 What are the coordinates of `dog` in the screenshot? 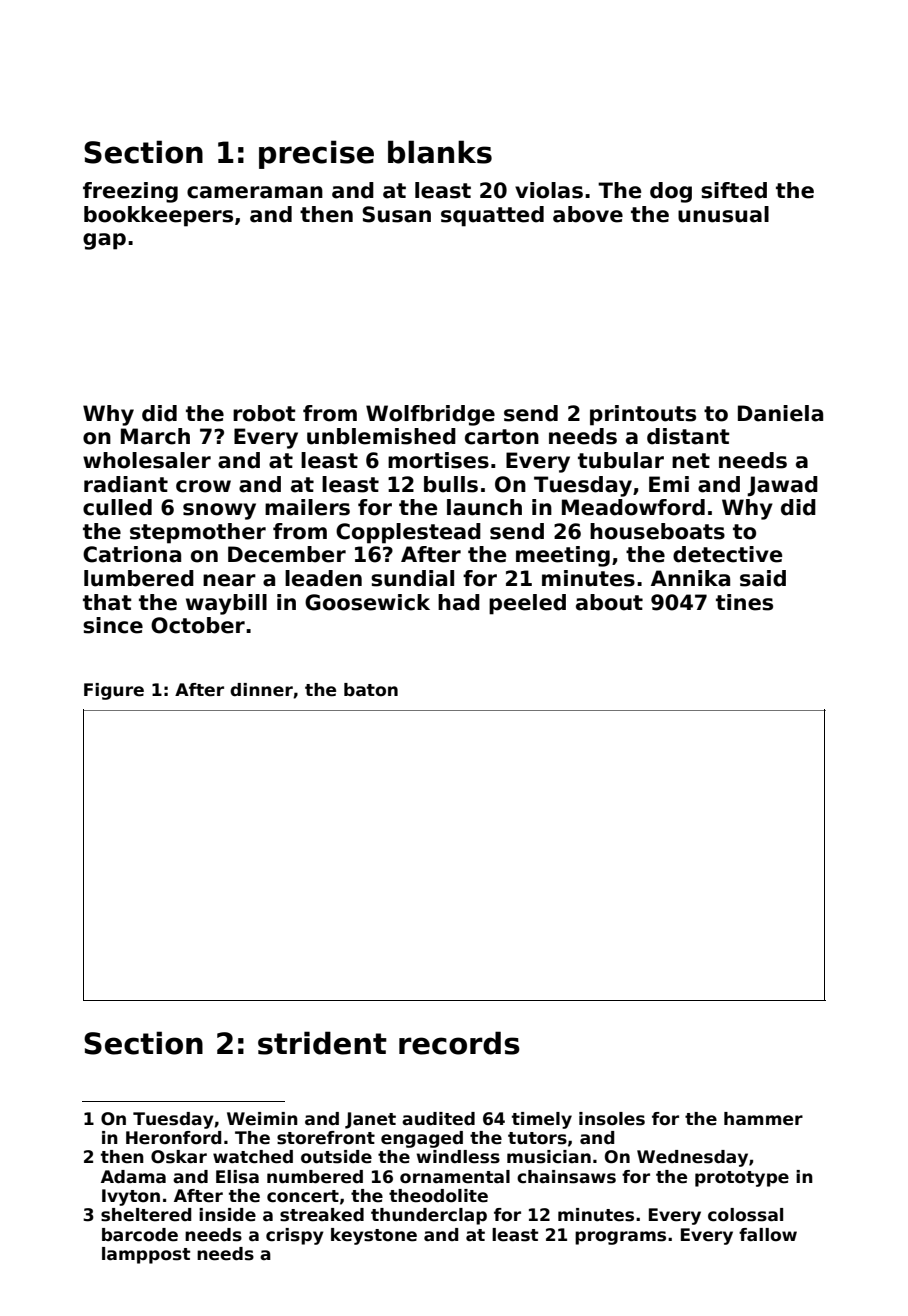 It's located at (671, 192).
